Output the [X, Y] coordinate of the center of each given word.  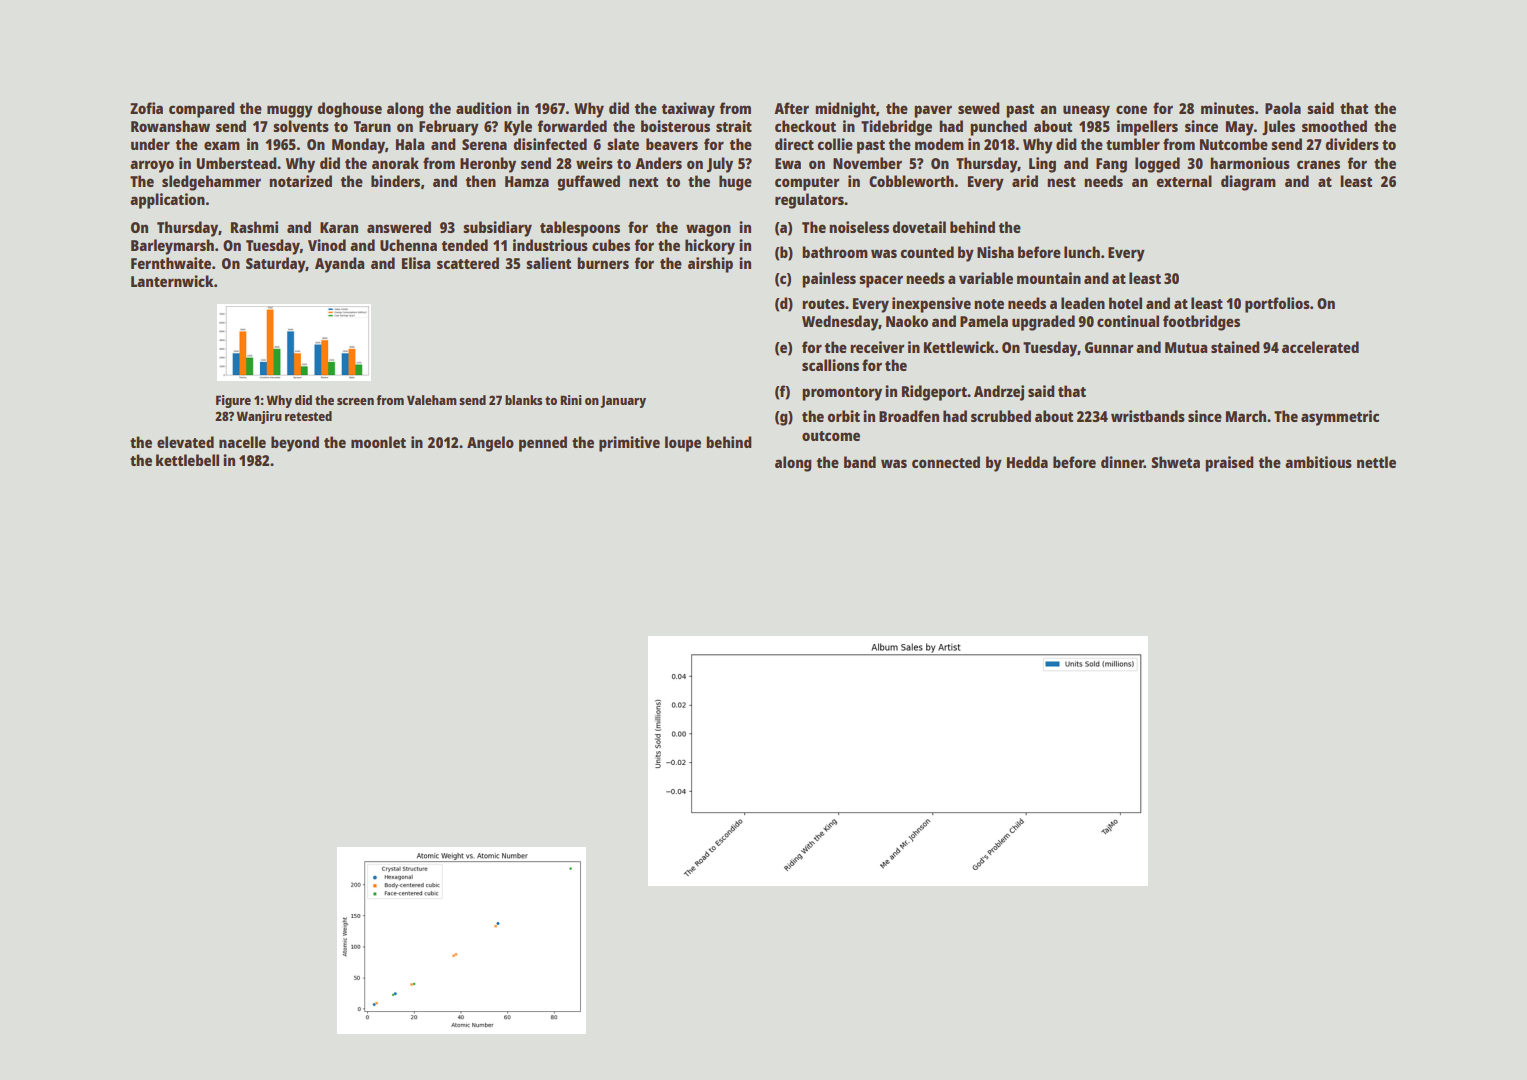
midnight [845, 110]
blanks [523, 400]
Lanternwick [172, 281]
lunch [1082, 252]
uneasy [1086, 111]
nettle [1376, 462]
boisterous [675, 126]
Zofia [146, 108]
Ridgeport [934, 393]
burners [603, 263]
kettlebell [187, 460]
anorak [395, 163]
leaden [1083, 303]
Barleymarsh [172, 247]
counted [927, 252]
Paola [1283, 108]
